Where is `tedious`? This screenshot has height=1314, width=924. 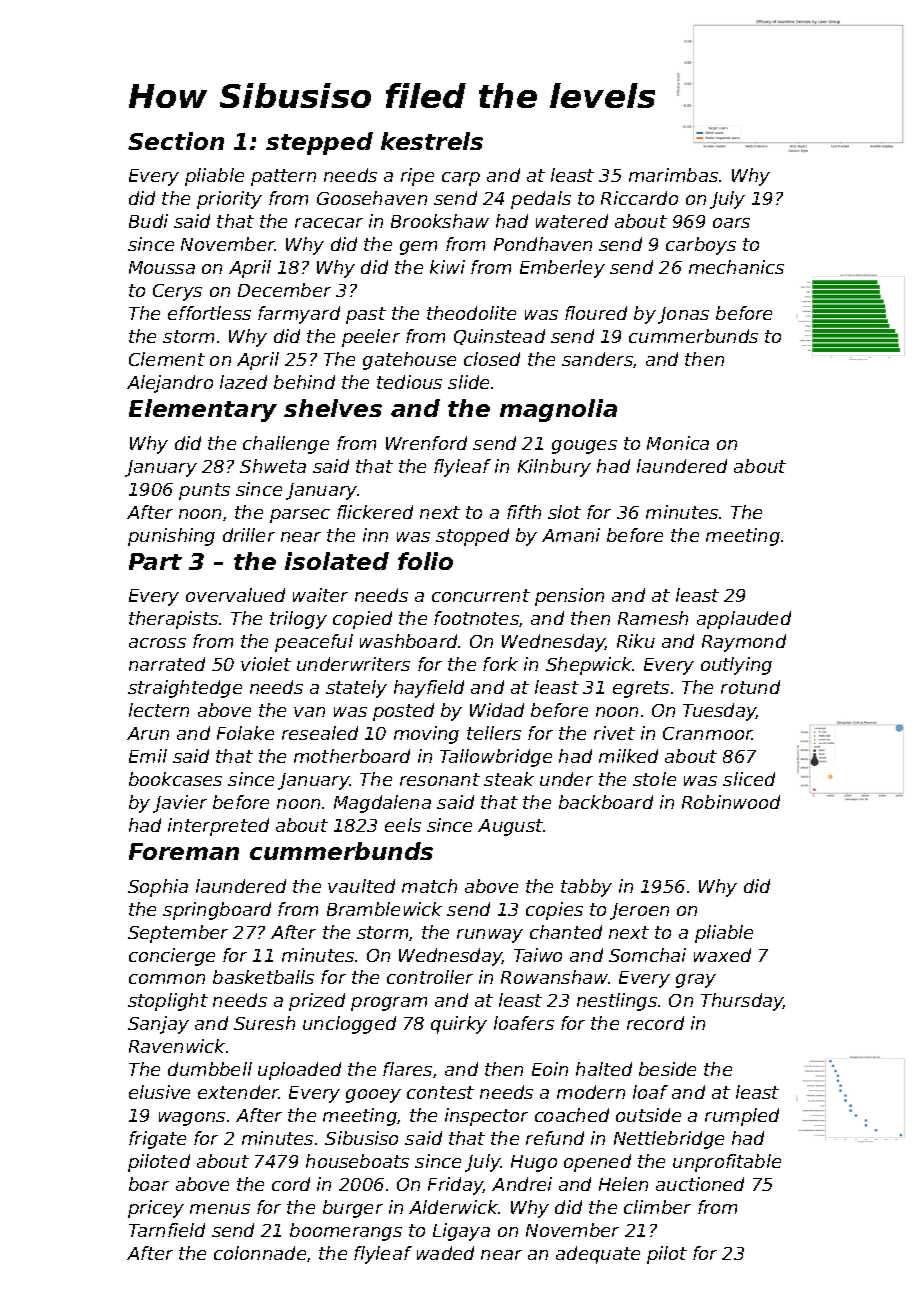 tedious is located at coordinates (409, 382).
